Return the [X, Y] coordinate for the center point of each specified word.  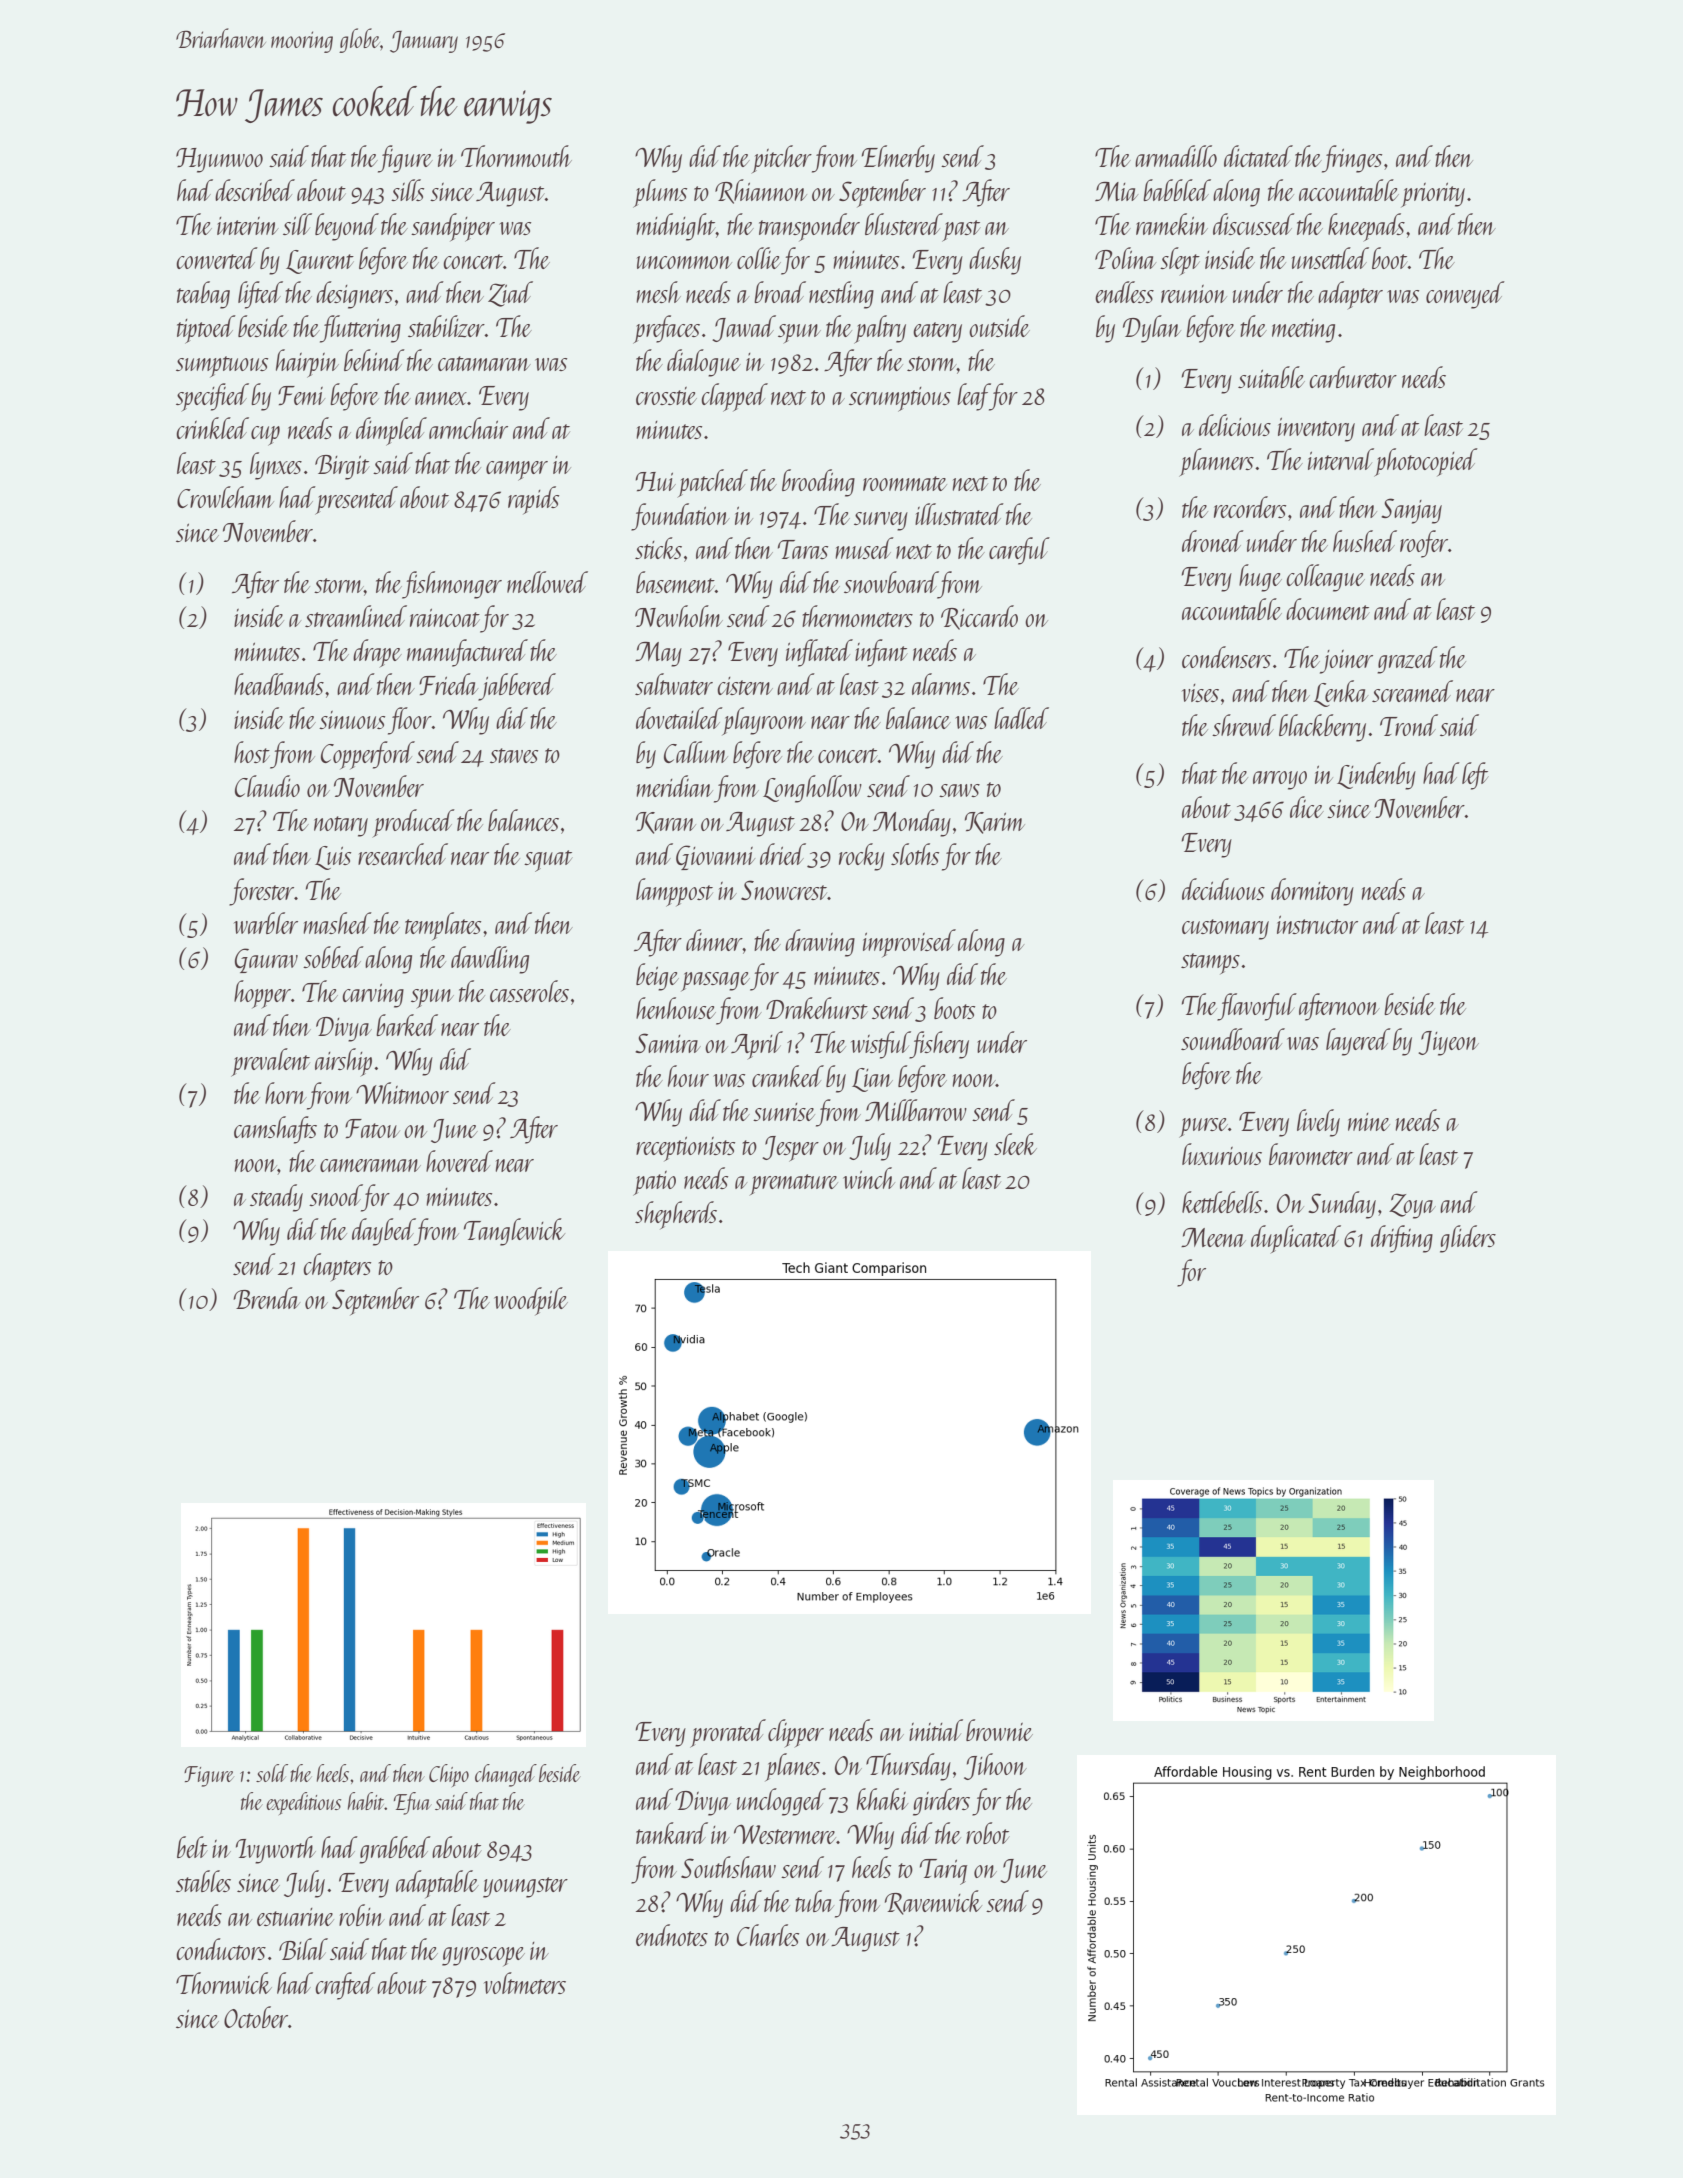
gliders [1468, 1239]
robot [988, 1833]
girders [941, 1802]
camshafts [275, 1130]
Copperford [368, 755]
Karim [995, 823]
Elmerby [898, 159]
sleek [1015, 1144]
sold [272, 1773]
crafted [345, 1986]
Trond [1409, 725]
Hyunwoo [219, 160]
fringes [1352, 159]
